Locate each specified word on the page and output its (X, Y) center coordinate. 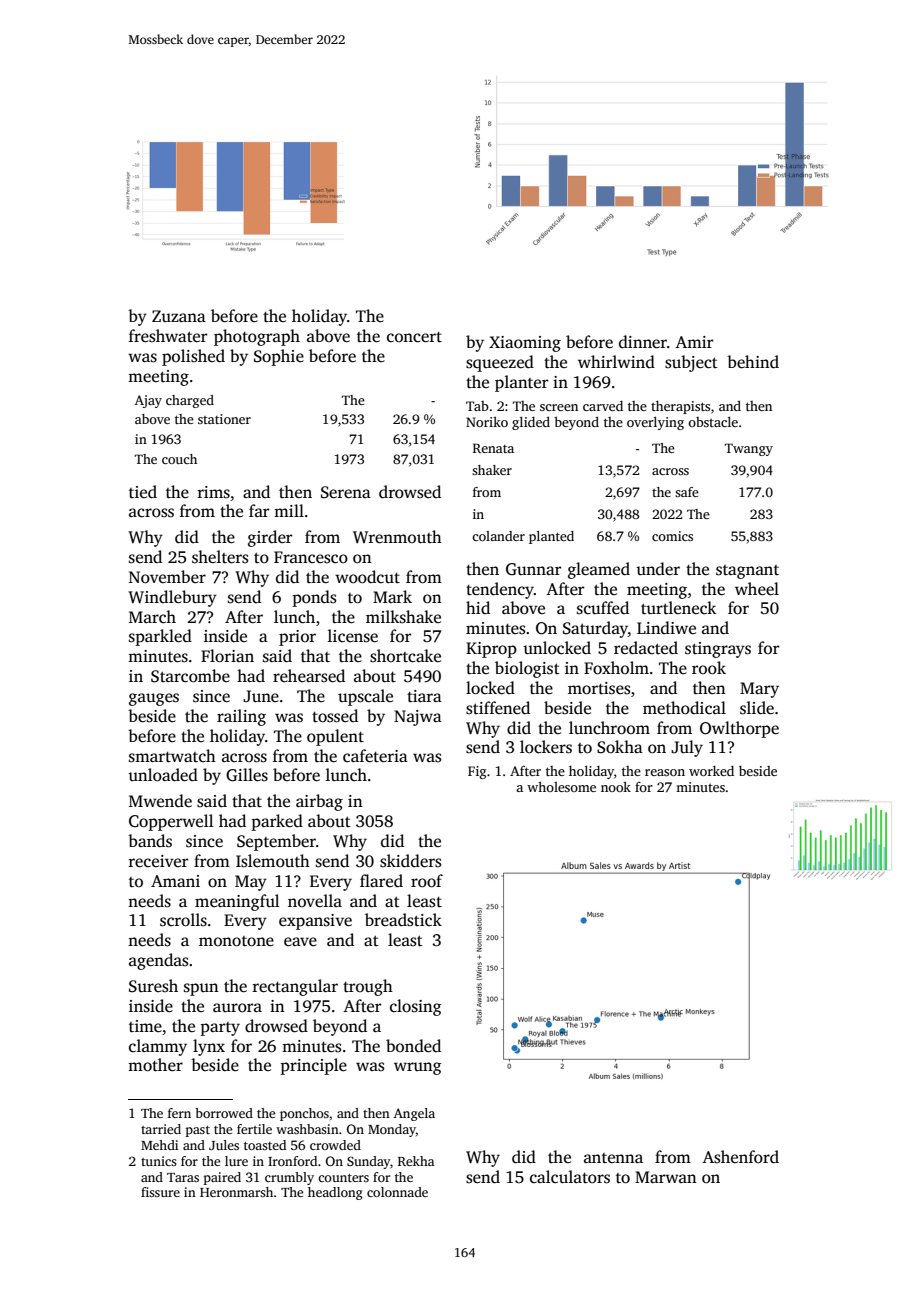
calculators (570, 1177)
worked (711, 770)
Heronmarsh (236, 1192)
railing (241, 717)
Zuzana (179, 316)
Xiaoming (525, 344)
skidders (410, 861)
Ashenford (740, 1157)
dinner (643, 342)
